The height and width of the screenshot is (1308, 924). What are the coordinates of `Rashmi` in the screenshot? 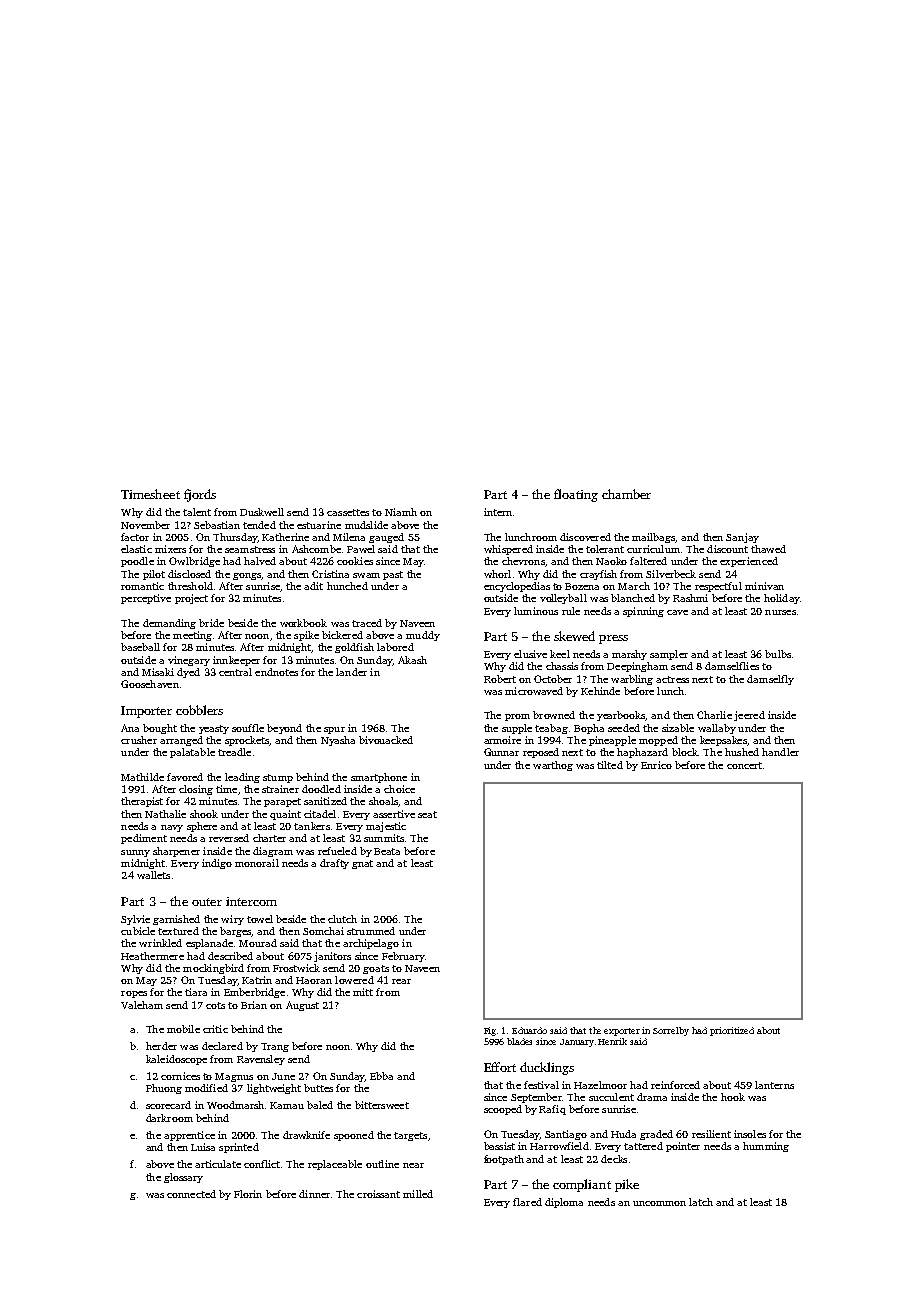 It's located at (690, 598).
